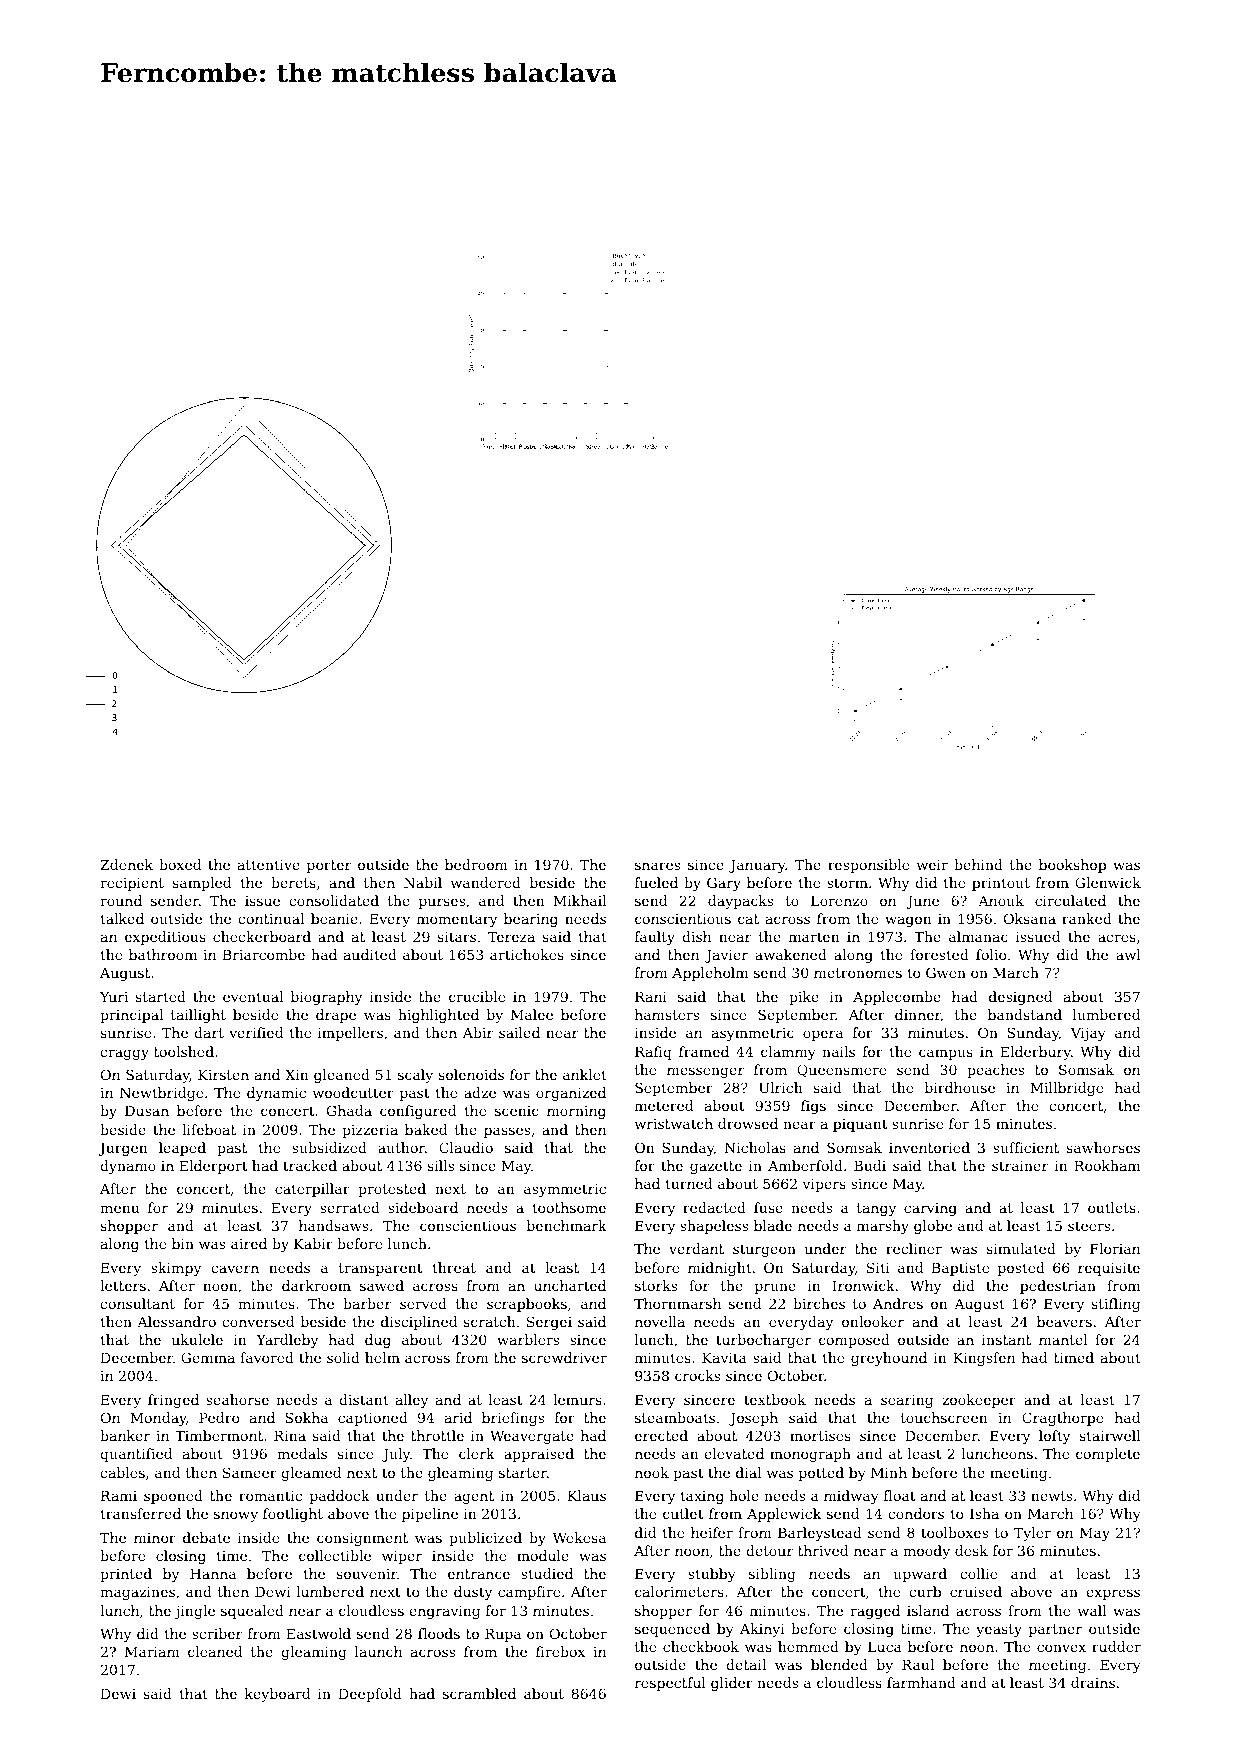  What do you see at coordinates (908, 921) in the page?
I see `wagon` at bounding box center [908, 921].
